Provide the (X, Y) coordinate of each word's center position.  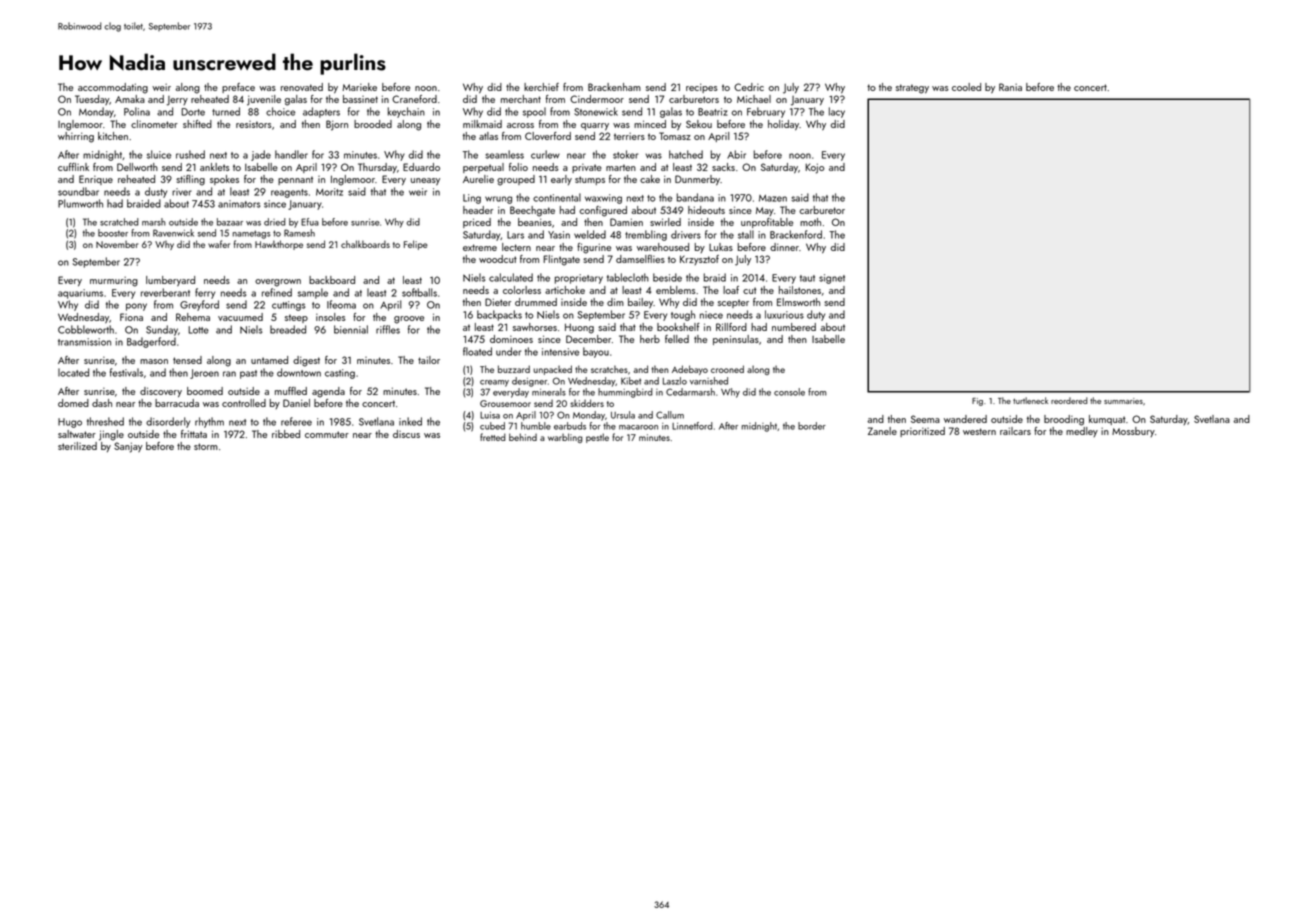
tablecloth (628, 277)
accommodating (113, 88)
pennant (295, 180)
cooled (966, 87)
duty (816, 315)
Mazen (773, 198)
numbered (794, 327)
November (117, 244)
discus (406, 434)
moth (810, 222)
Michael (754, 99)
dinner (784, 247)
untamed (269, 360)
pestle (597, 438)
